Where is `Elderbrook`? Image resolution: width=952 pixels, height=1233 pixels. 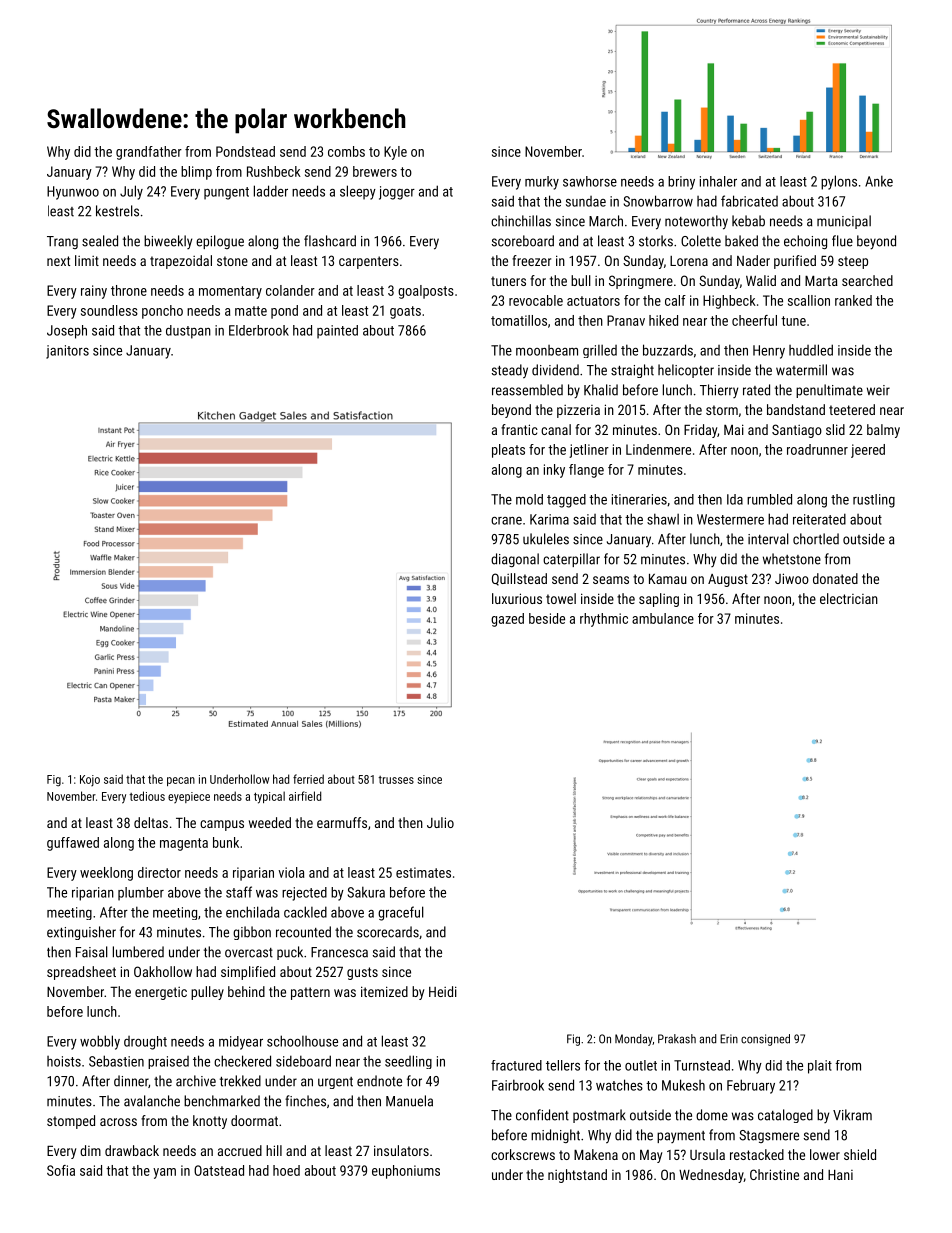
Elderbrook is located at coordinates (259, 330).
